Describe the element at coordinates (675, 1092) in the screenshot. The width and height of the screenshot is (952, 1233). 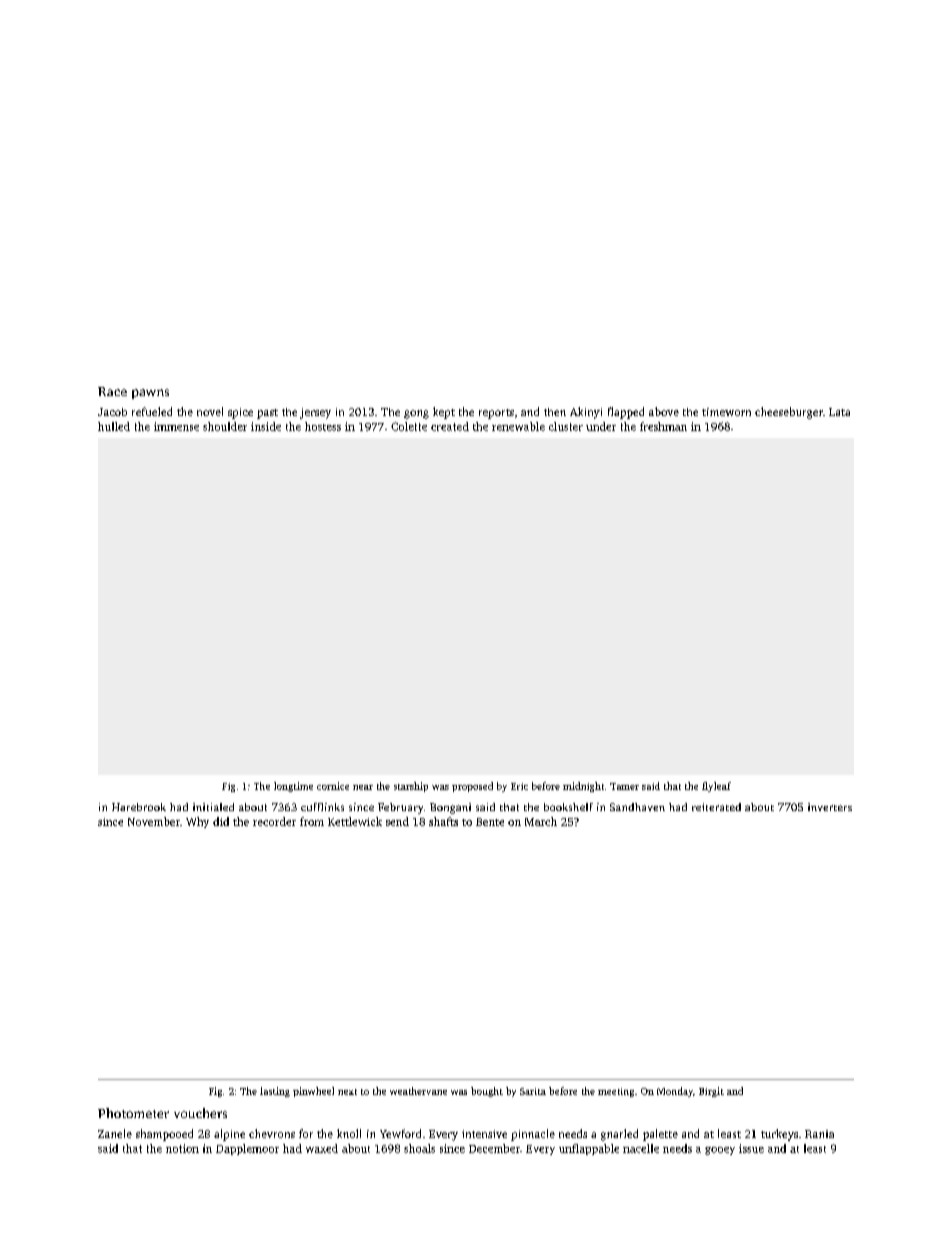
I see `Monday` at that location.
